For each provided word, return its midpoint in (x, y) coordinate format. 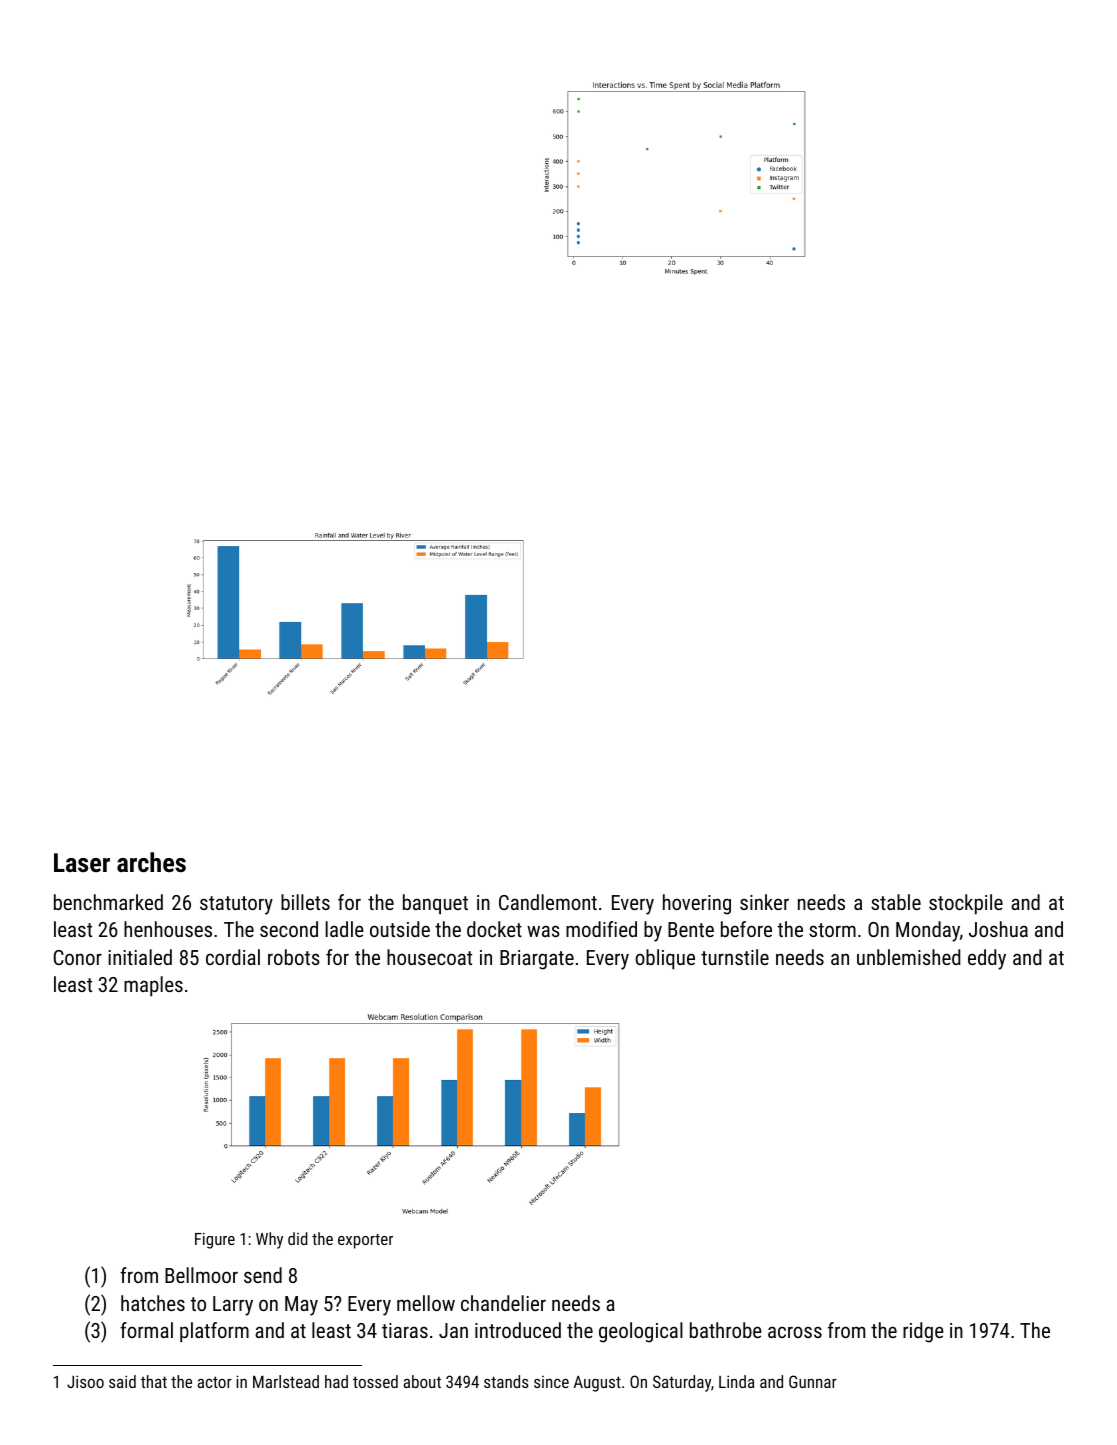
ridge (923, 1332)
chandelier (503, 1303)
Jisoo (85, 1381)
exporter (365, 1241)
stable (896, 902)
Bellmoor (201, 1275)
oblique (665, 959)
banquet (435, 904)
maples (153, 986)
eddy (987, 959)
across (795, 1332)
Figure (215, 1241)
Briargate (537, 960)
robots (294, 957)
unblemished (908, 957)
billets (305, 902)
